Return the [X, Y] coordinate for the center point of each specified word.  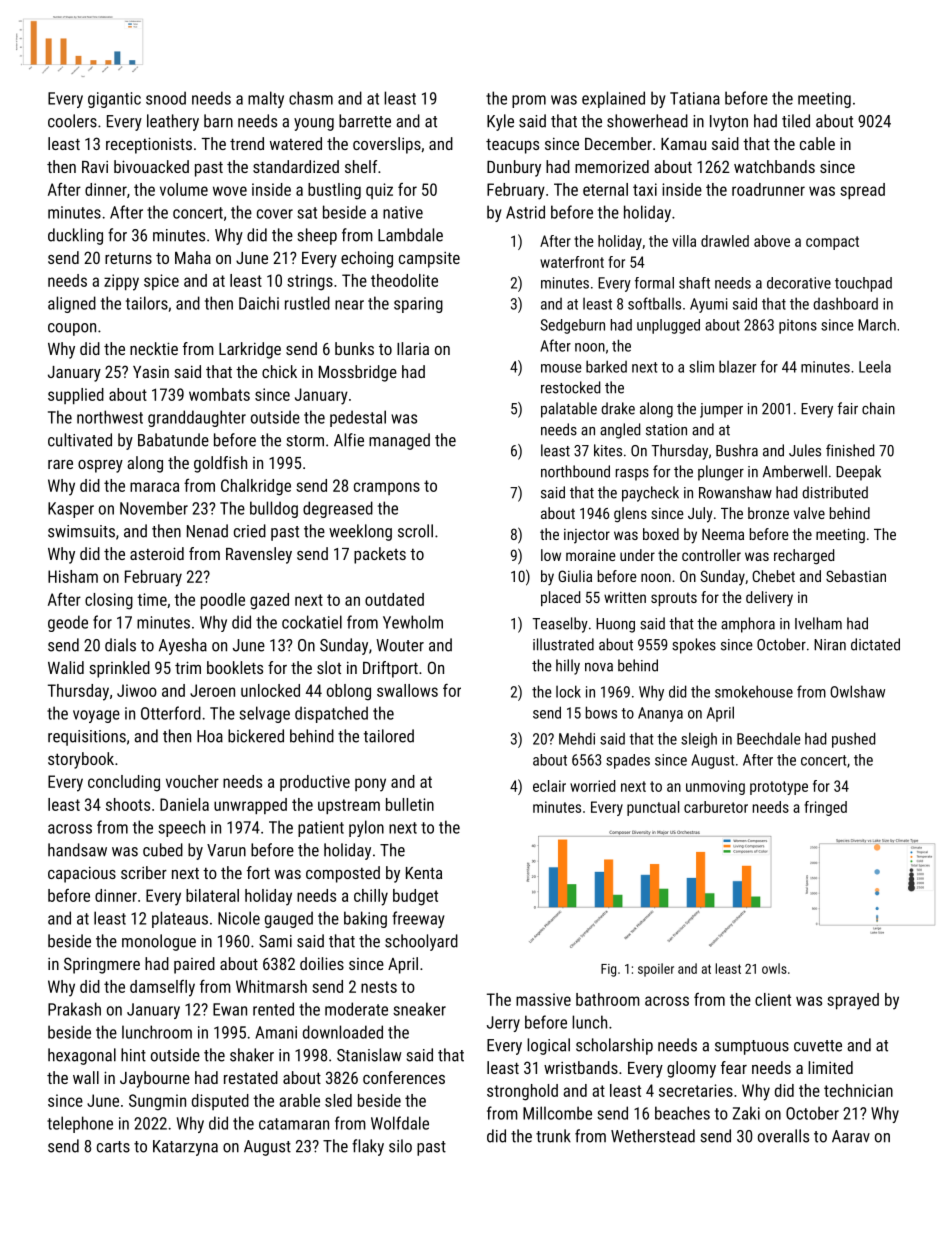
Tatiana [695, 98]
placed [560, 598]
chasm [311, 98]
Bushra [737, 450]
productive [315, 783]
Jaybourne [155, 1079]
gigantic [114, 100]
